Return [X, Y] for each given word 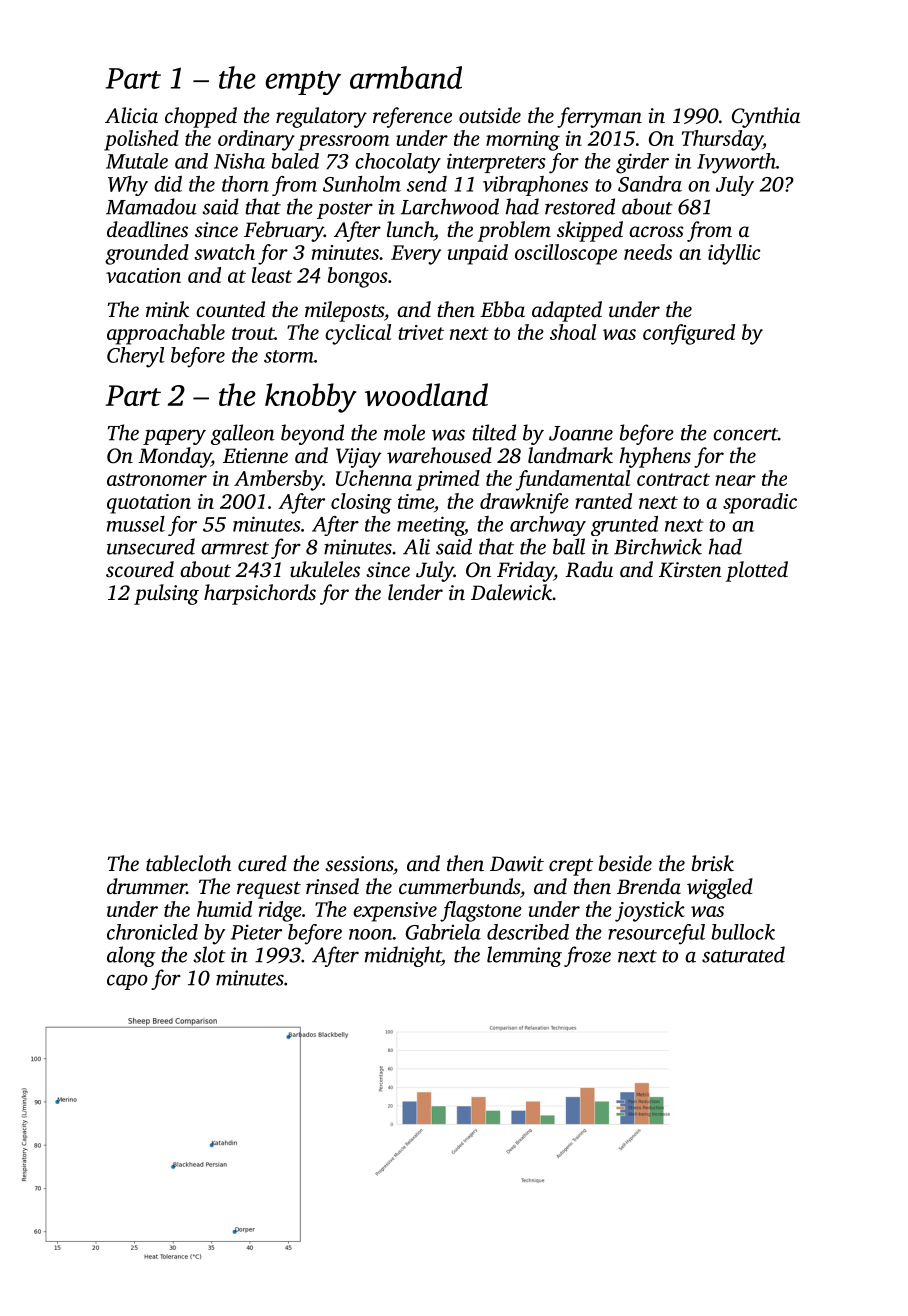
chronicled [152, 932]
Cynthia [766, 117]
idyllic [734, 254]
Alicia [131, 115]
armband [406, 77]
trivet [421, 332]
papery [174, 437]
